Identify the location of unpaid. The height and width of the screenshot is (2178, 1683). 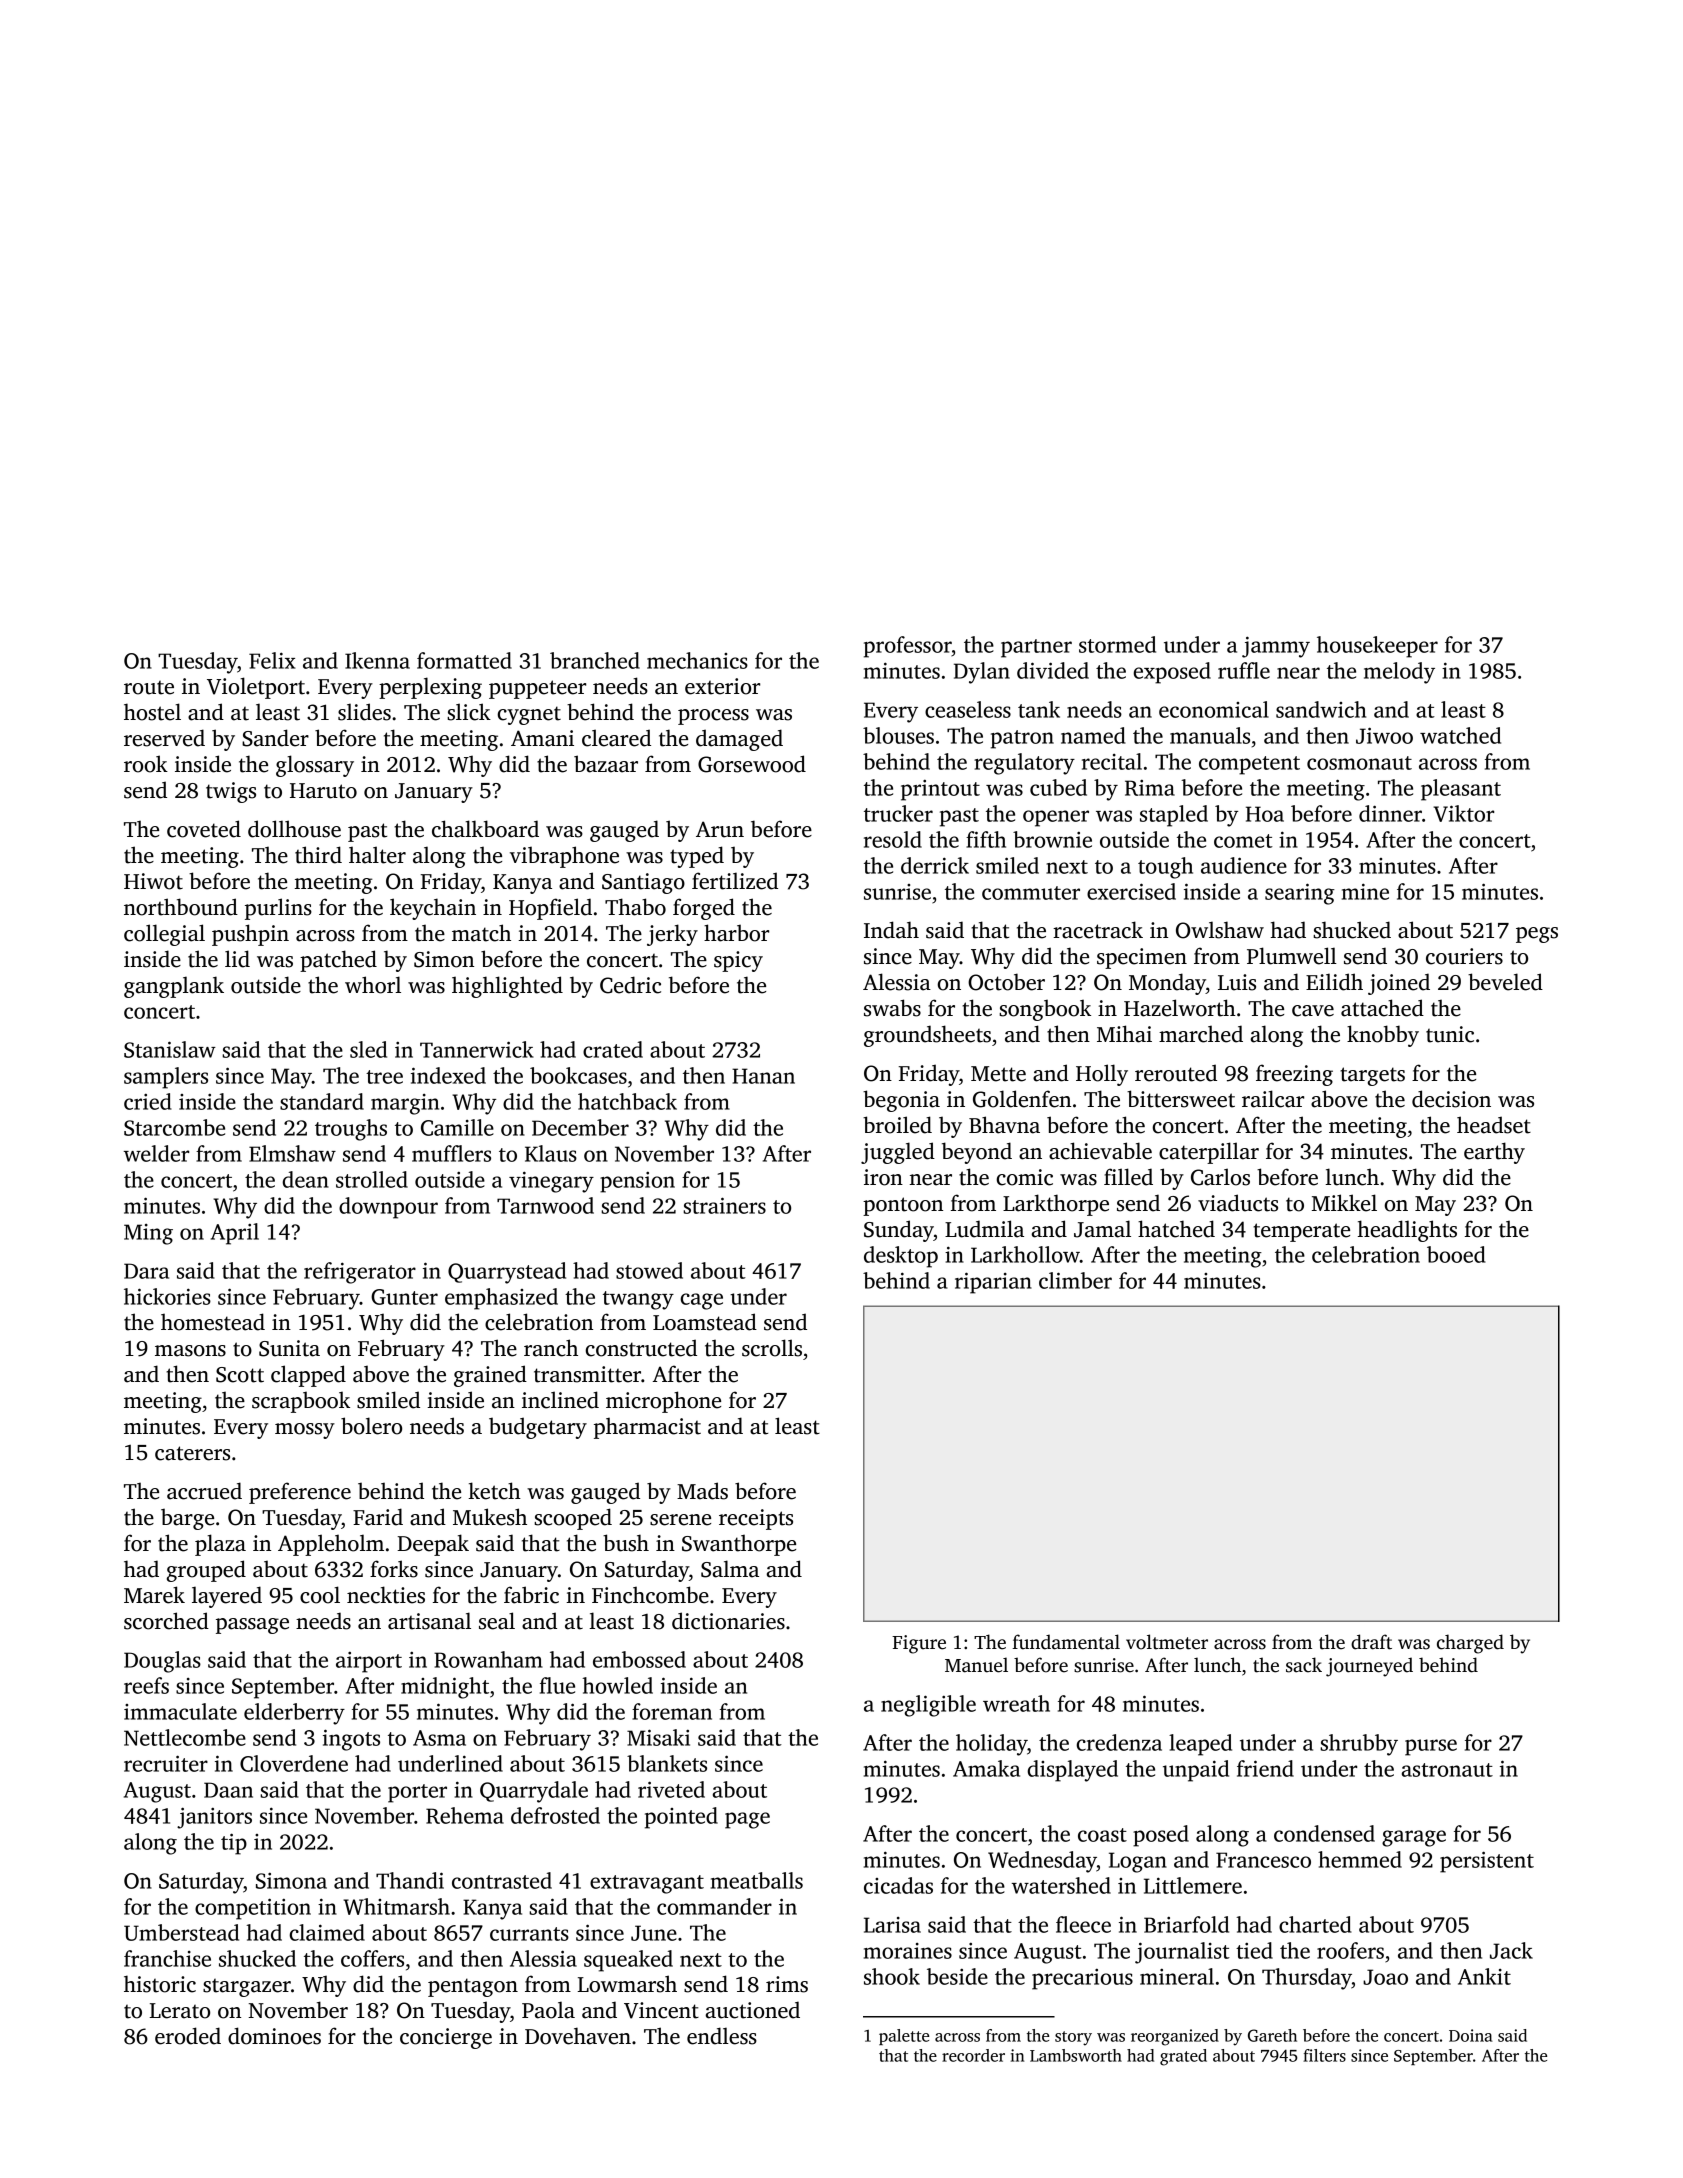
(1196, 1771).
